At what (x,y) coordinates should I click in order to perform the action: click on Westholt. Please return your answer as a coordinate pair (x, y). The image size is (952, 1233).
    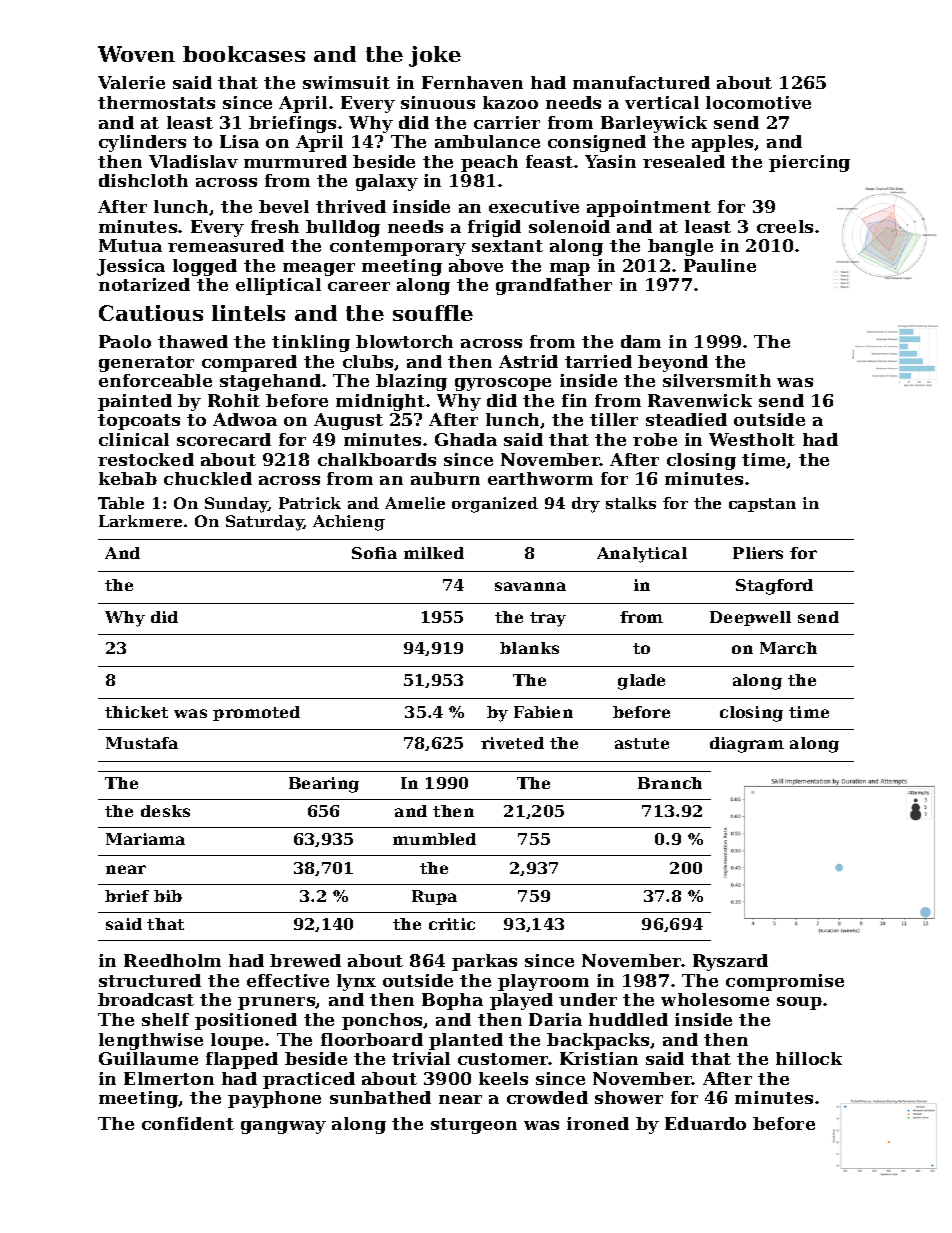
    Looking at the image, I should click on (752, 439).
